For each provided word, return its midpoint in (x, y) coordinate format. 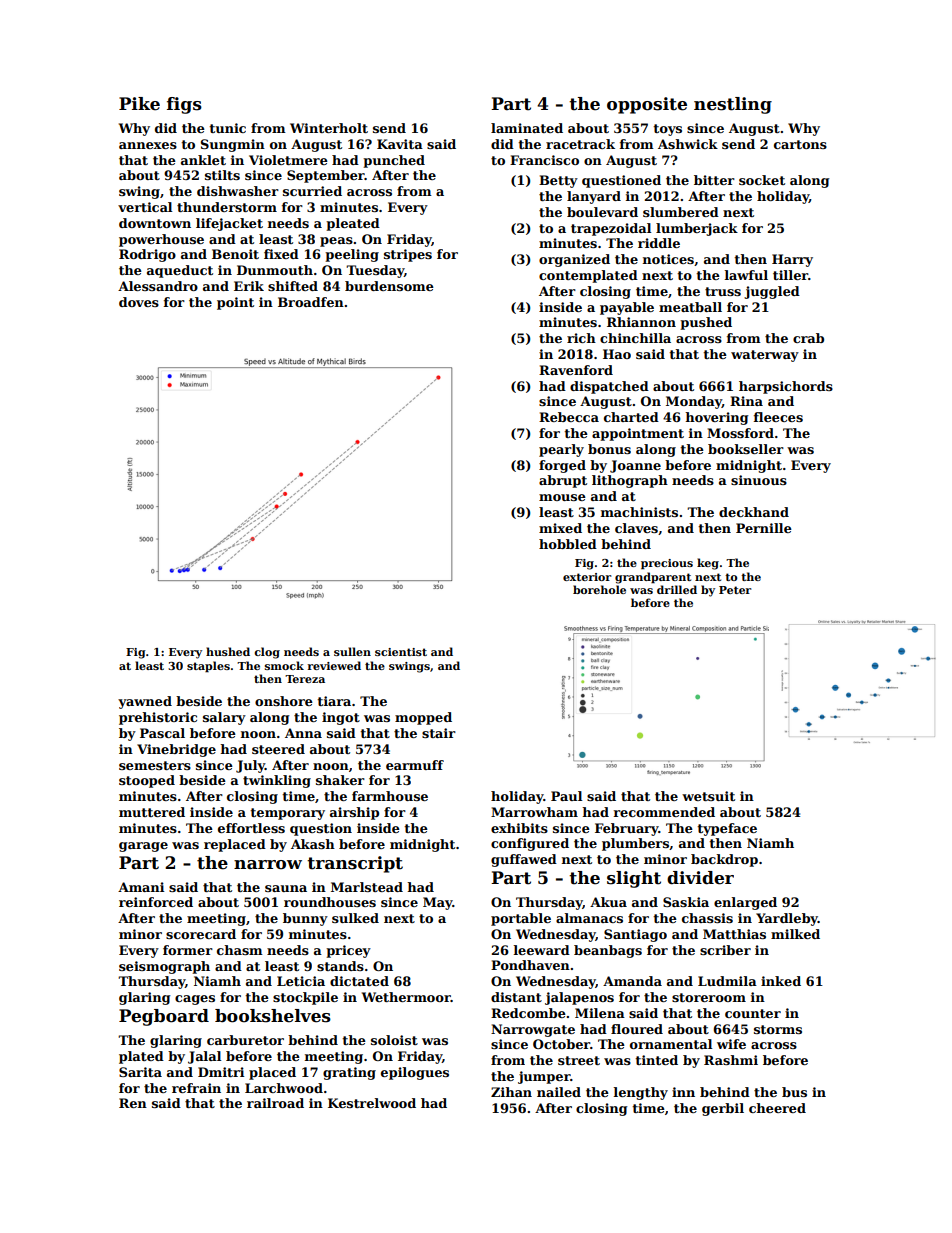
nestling (733, 105)
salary (224, 718)
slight (634, 879)
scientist (401, 652)
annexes (148, 145)
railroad (275, 1103)
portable (521, 919)
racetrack (580, 144)
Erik (249, 286)
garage (143, 847)
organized (574, 260)
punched (394, 161)
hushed (228, 651)
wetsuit (708, 796)
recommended (664, 812)
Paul (566, 796)
